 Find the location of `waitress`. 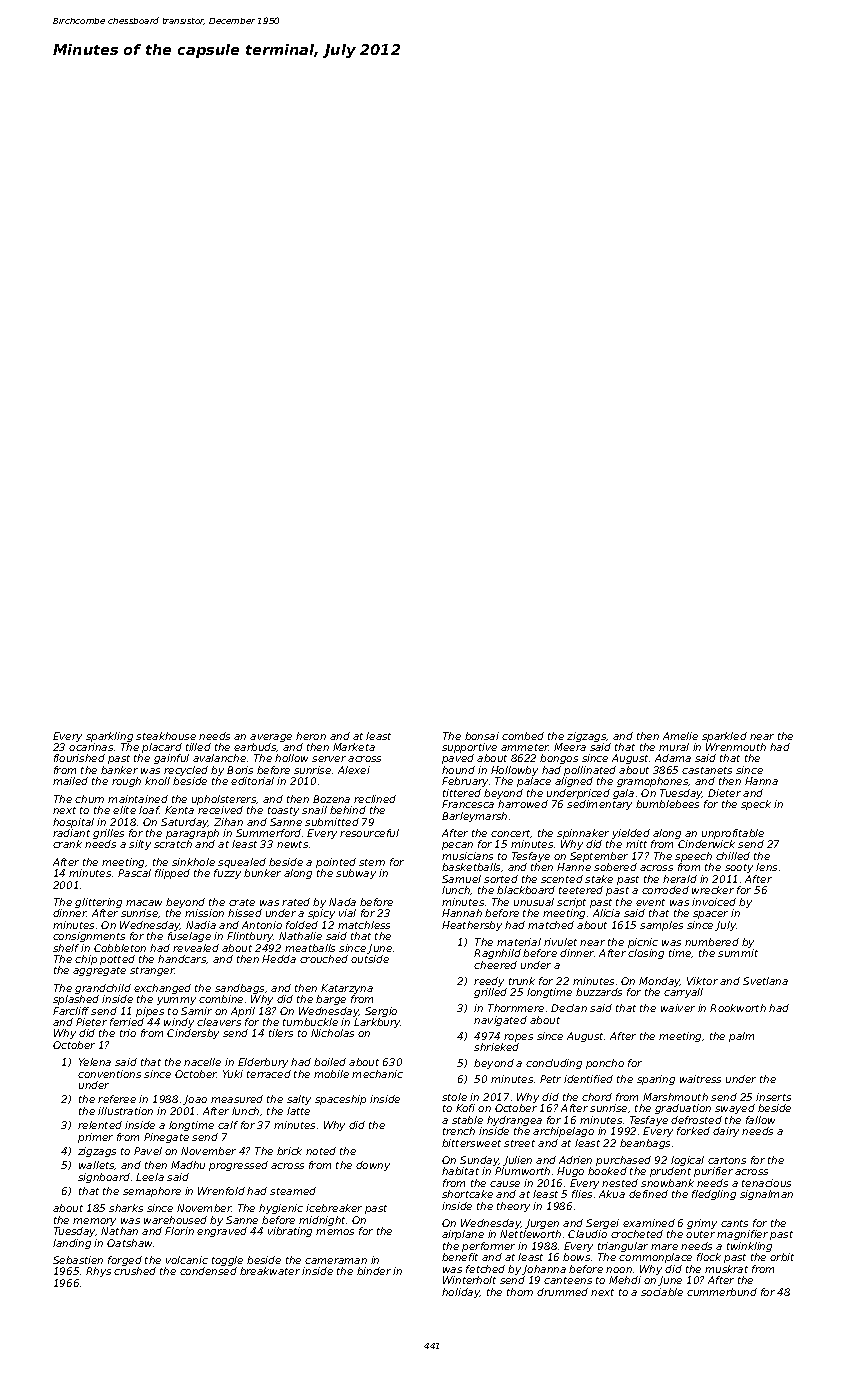

waitress is located at coordinates (700, 1079).
